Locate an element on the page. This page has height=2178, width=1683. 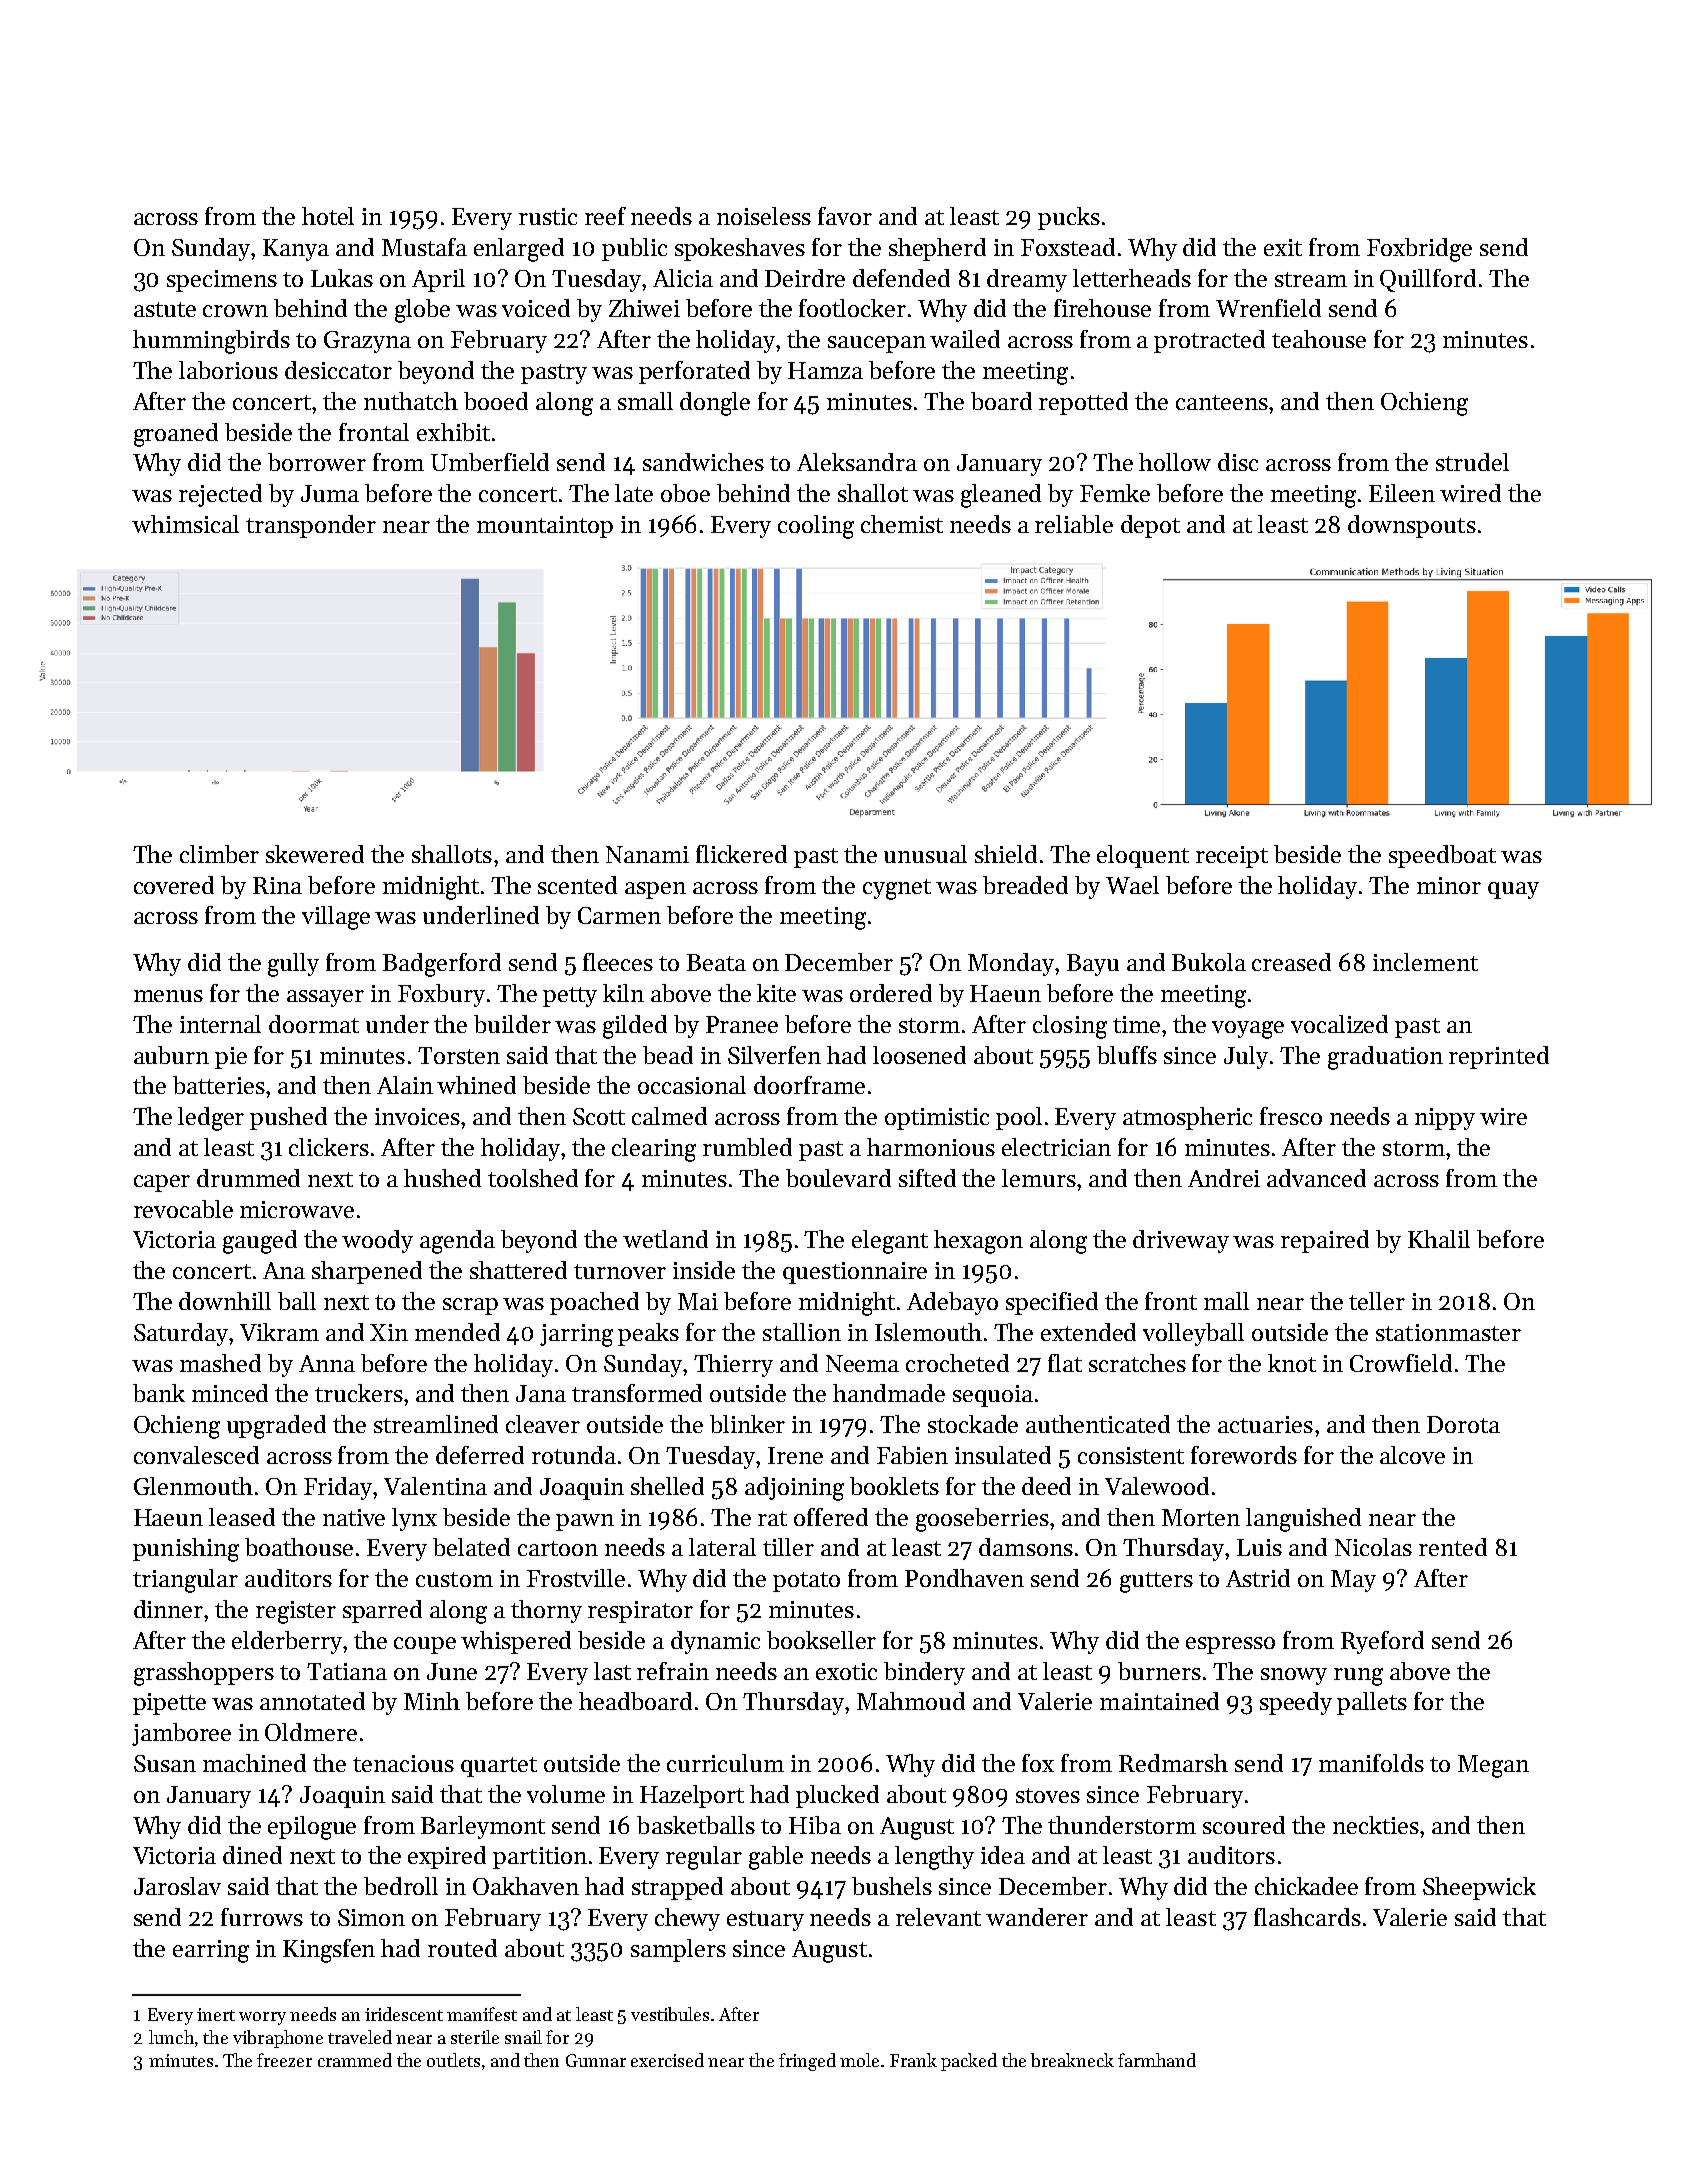
stoves is located at coordinates (1048, 1795).
